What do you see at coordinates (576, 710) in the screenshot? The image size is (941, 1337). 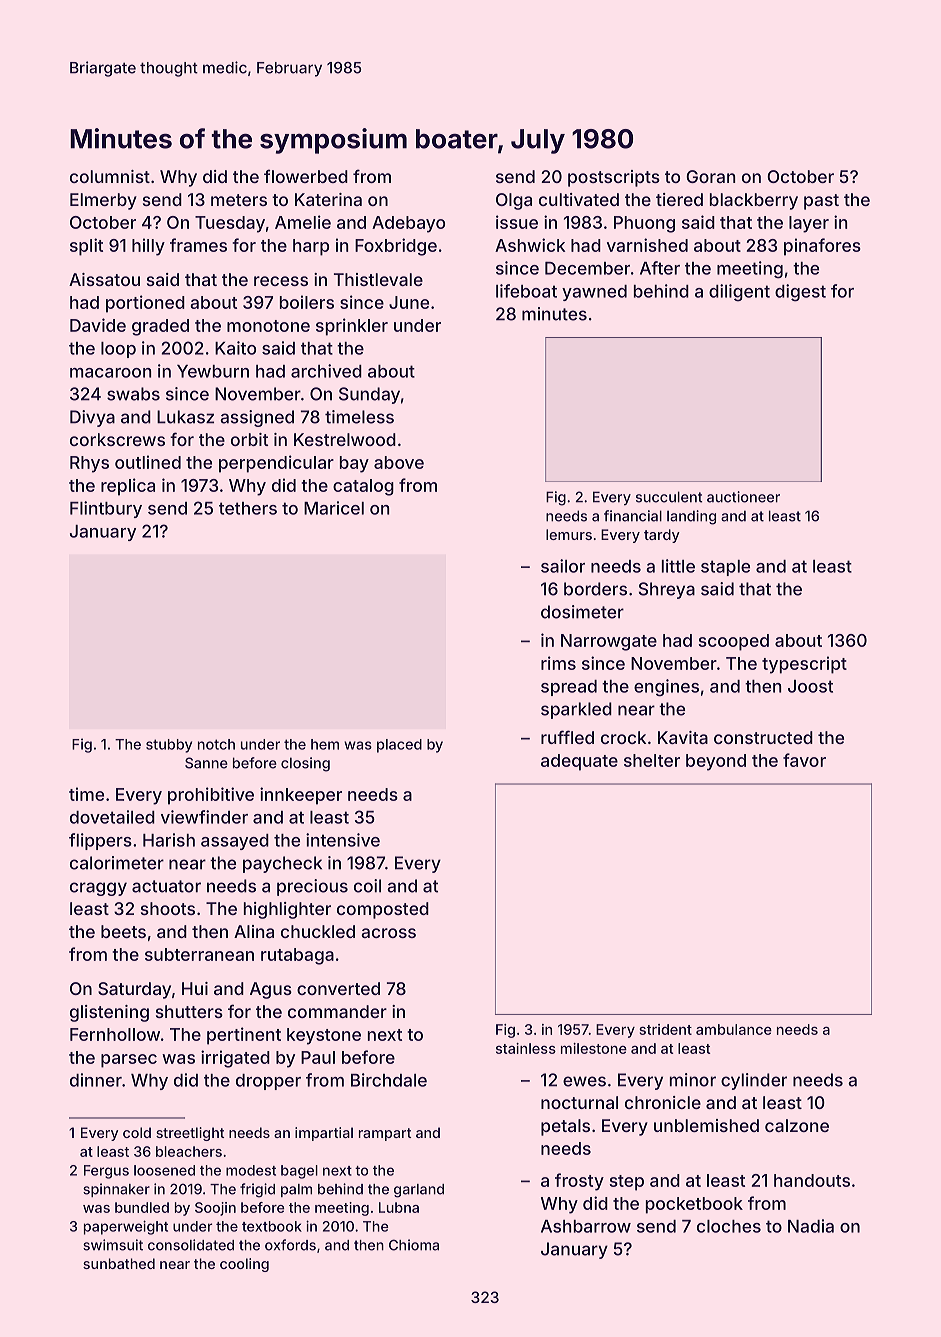 I see `sparkled` at bounding box center [576, 710].
